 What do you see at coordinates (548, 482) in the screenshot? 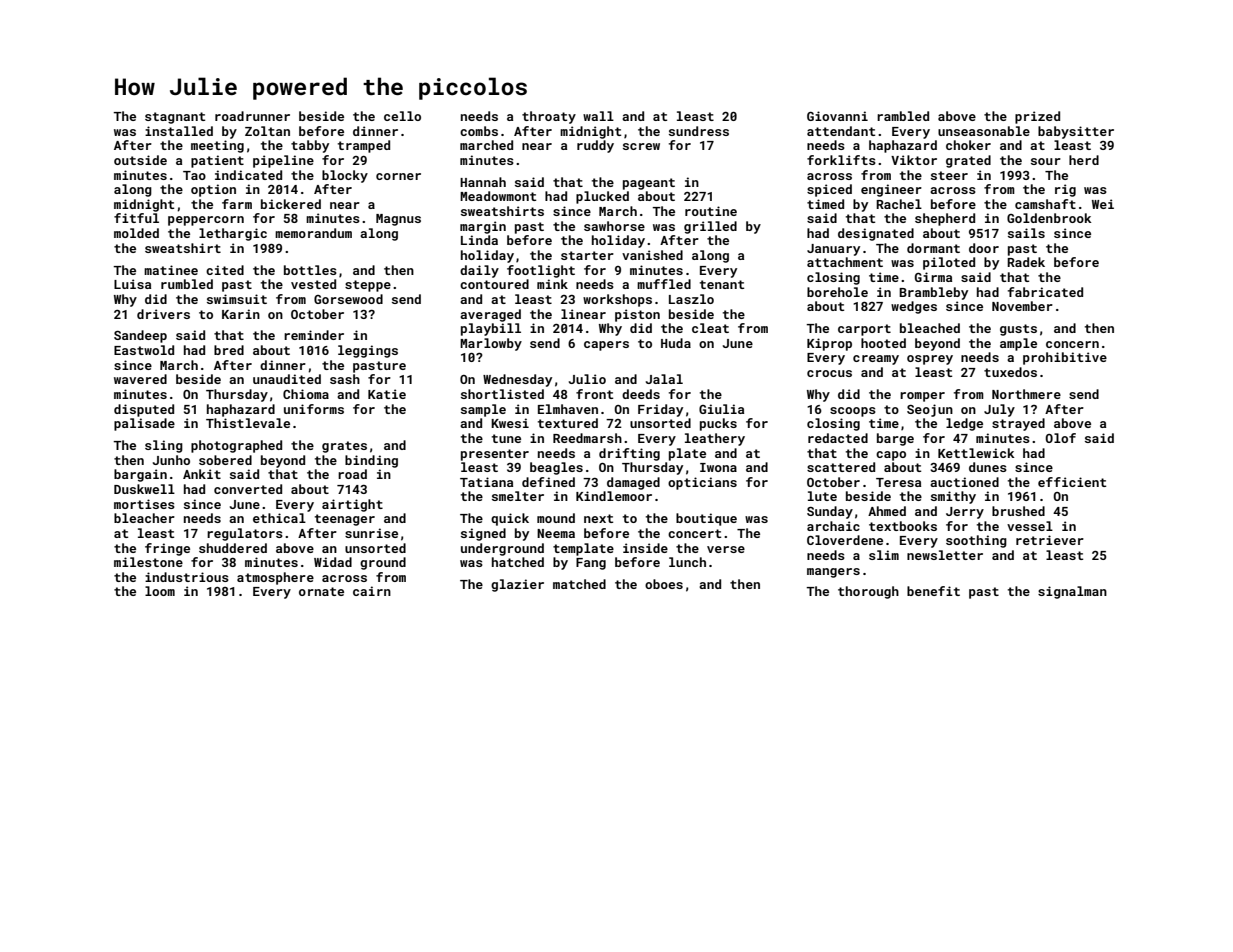
I see `defined` at bounding box center [548, 482].
